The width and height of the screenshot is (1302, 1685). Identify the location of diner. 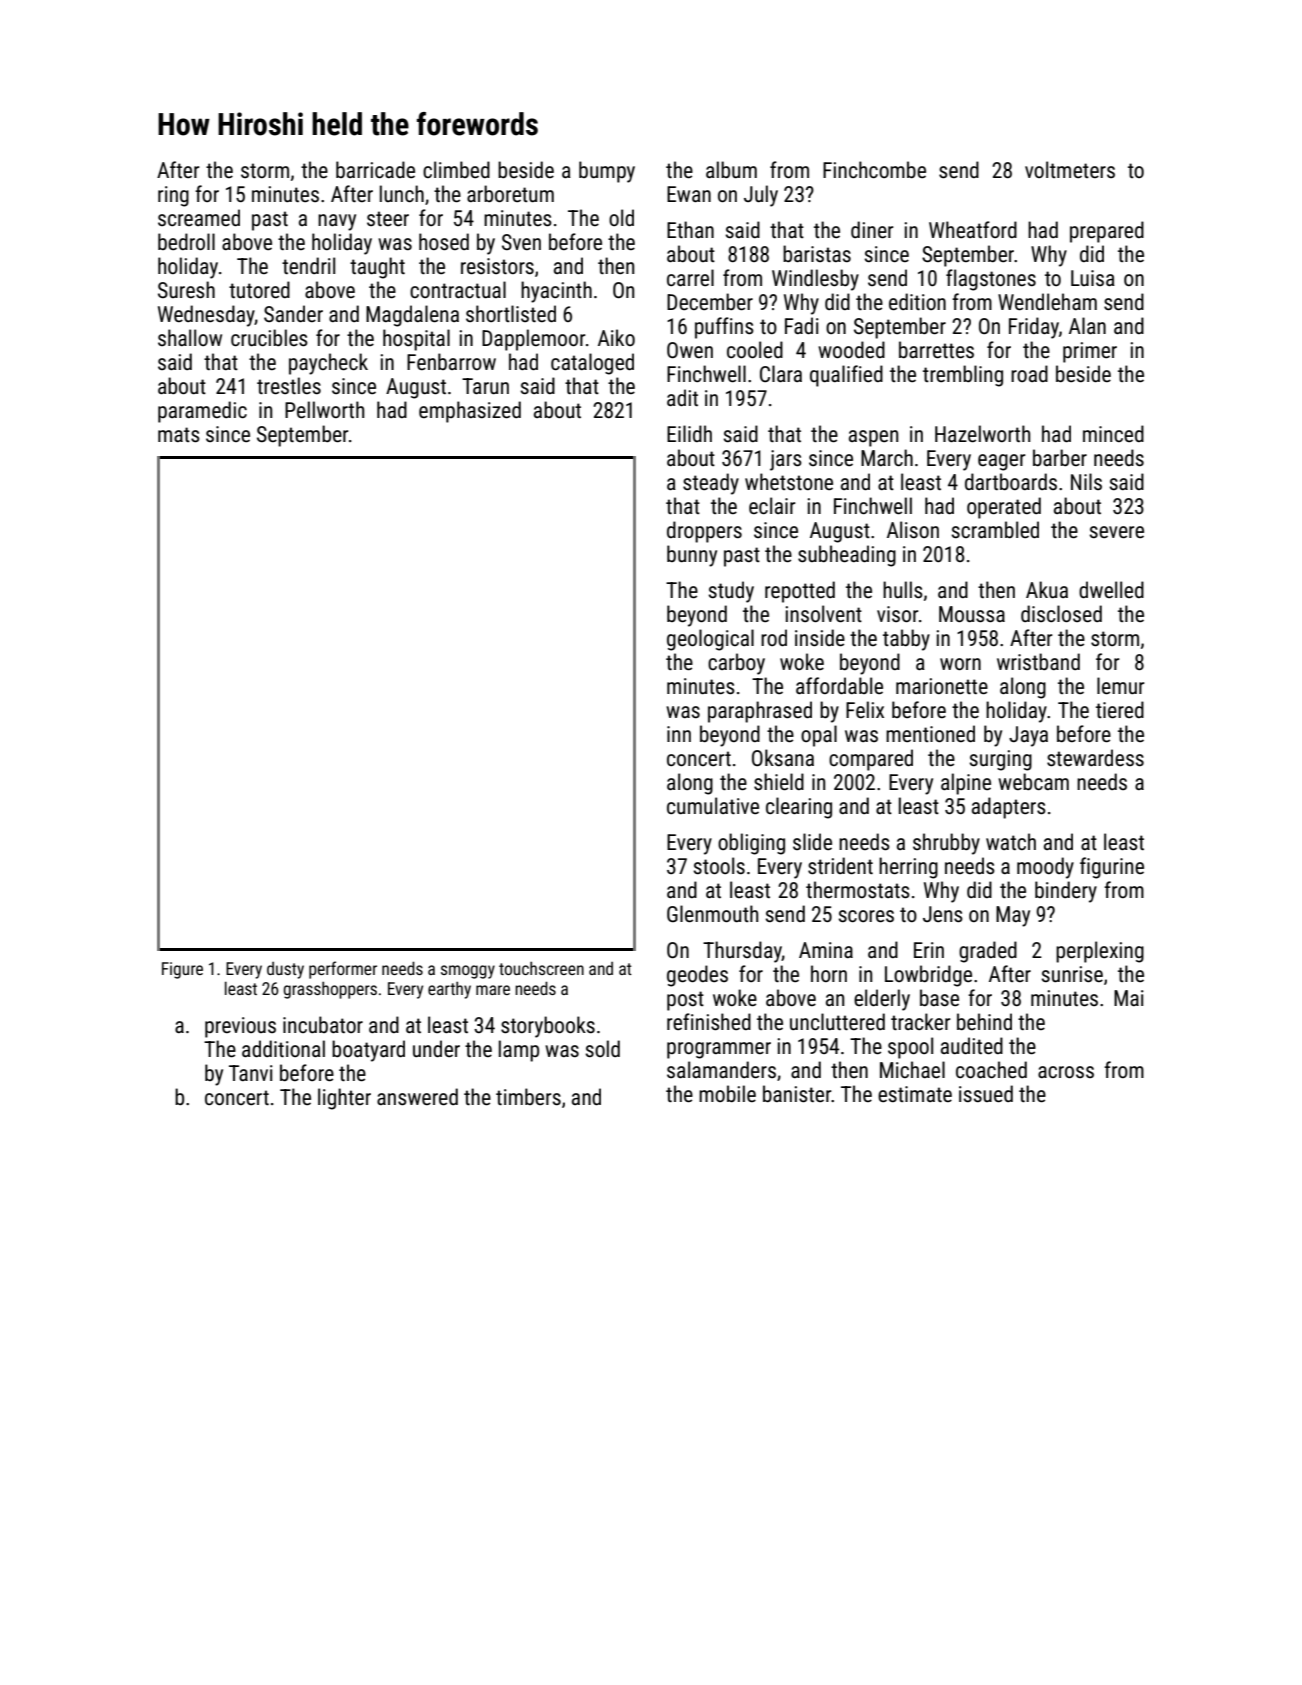
(872, 230).
